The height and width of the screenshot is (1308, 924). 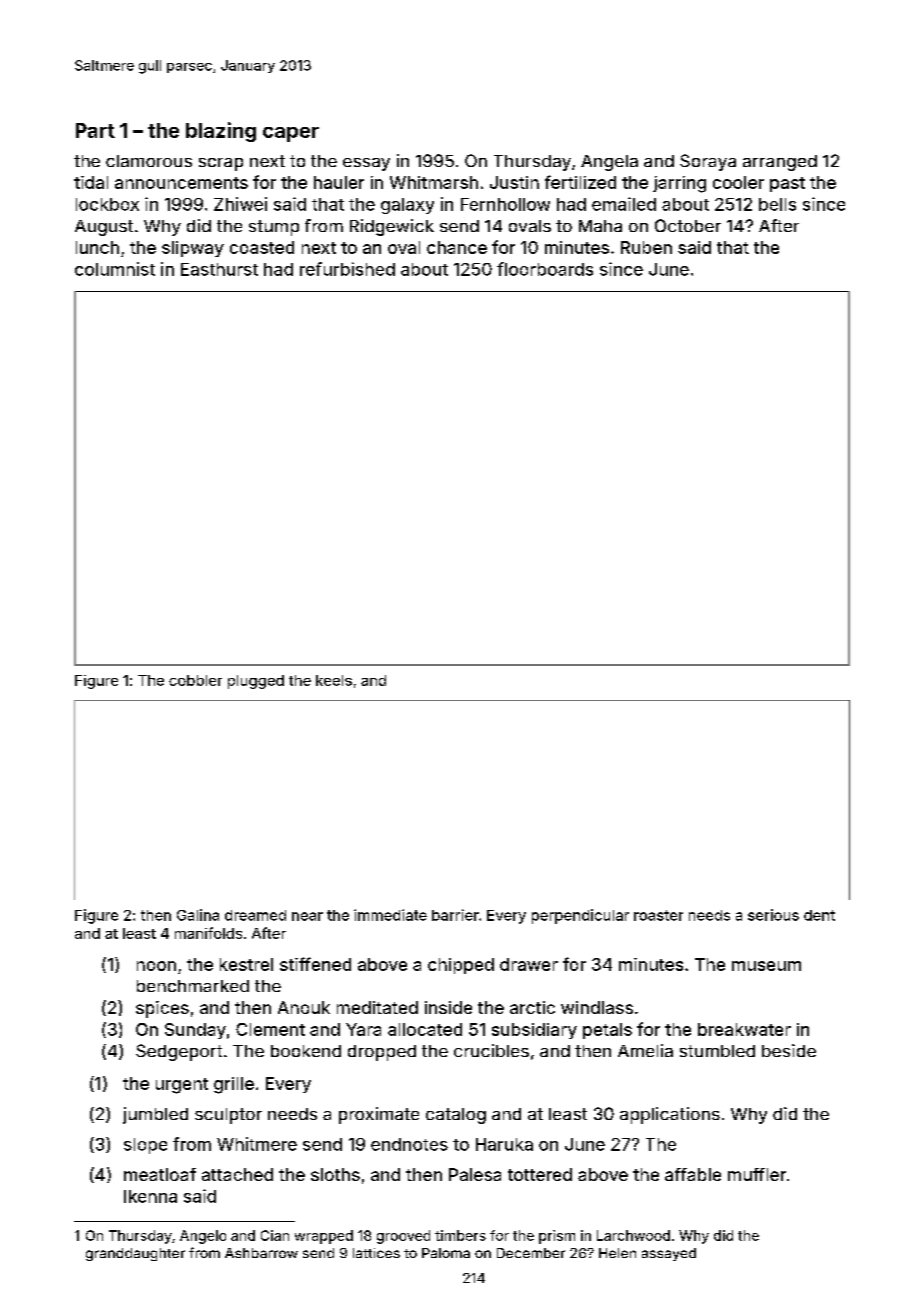 I want to click on perpendicular, so click(x=580, y=916).
